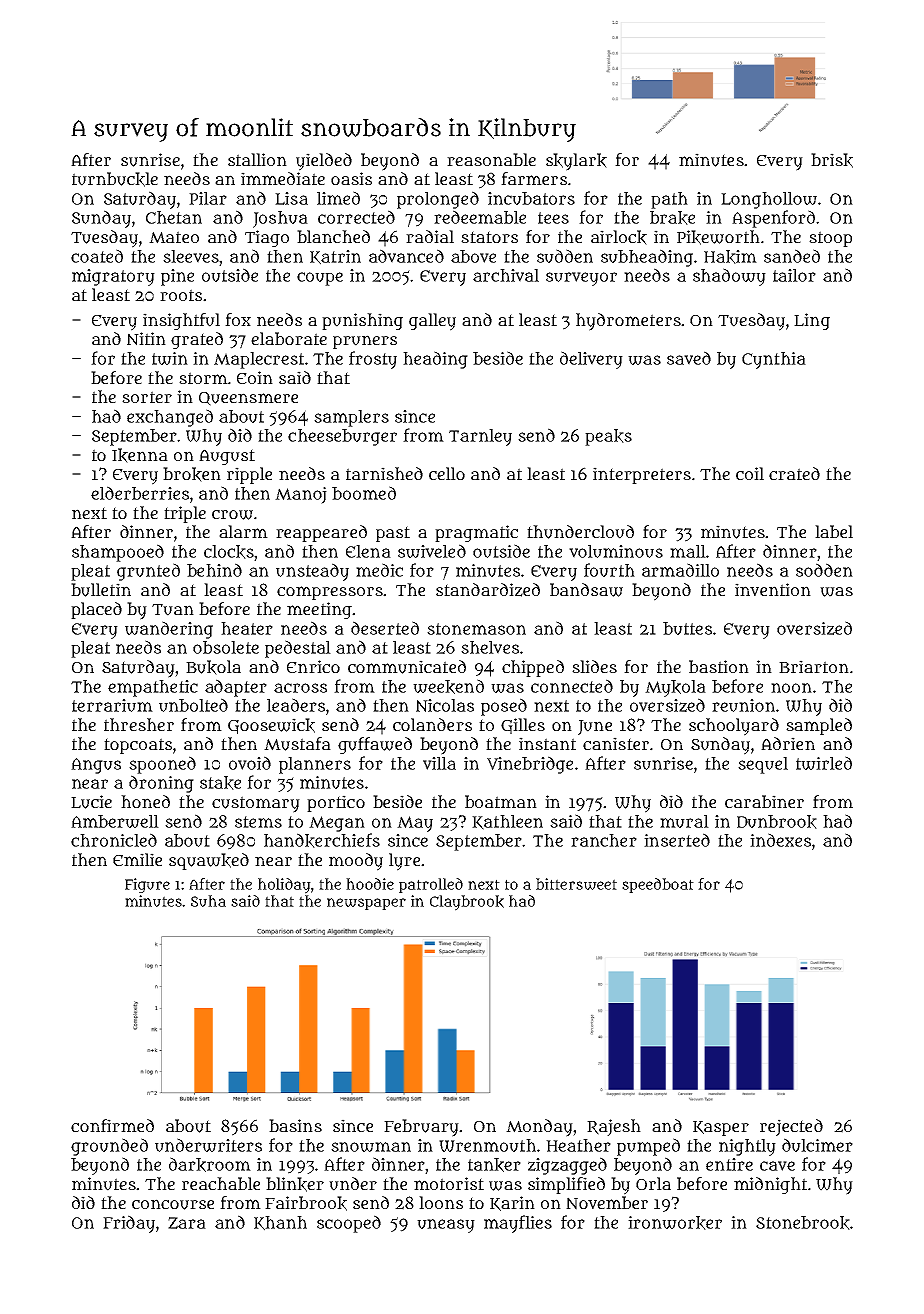  I want to click on sodden, so click(824, 570).
